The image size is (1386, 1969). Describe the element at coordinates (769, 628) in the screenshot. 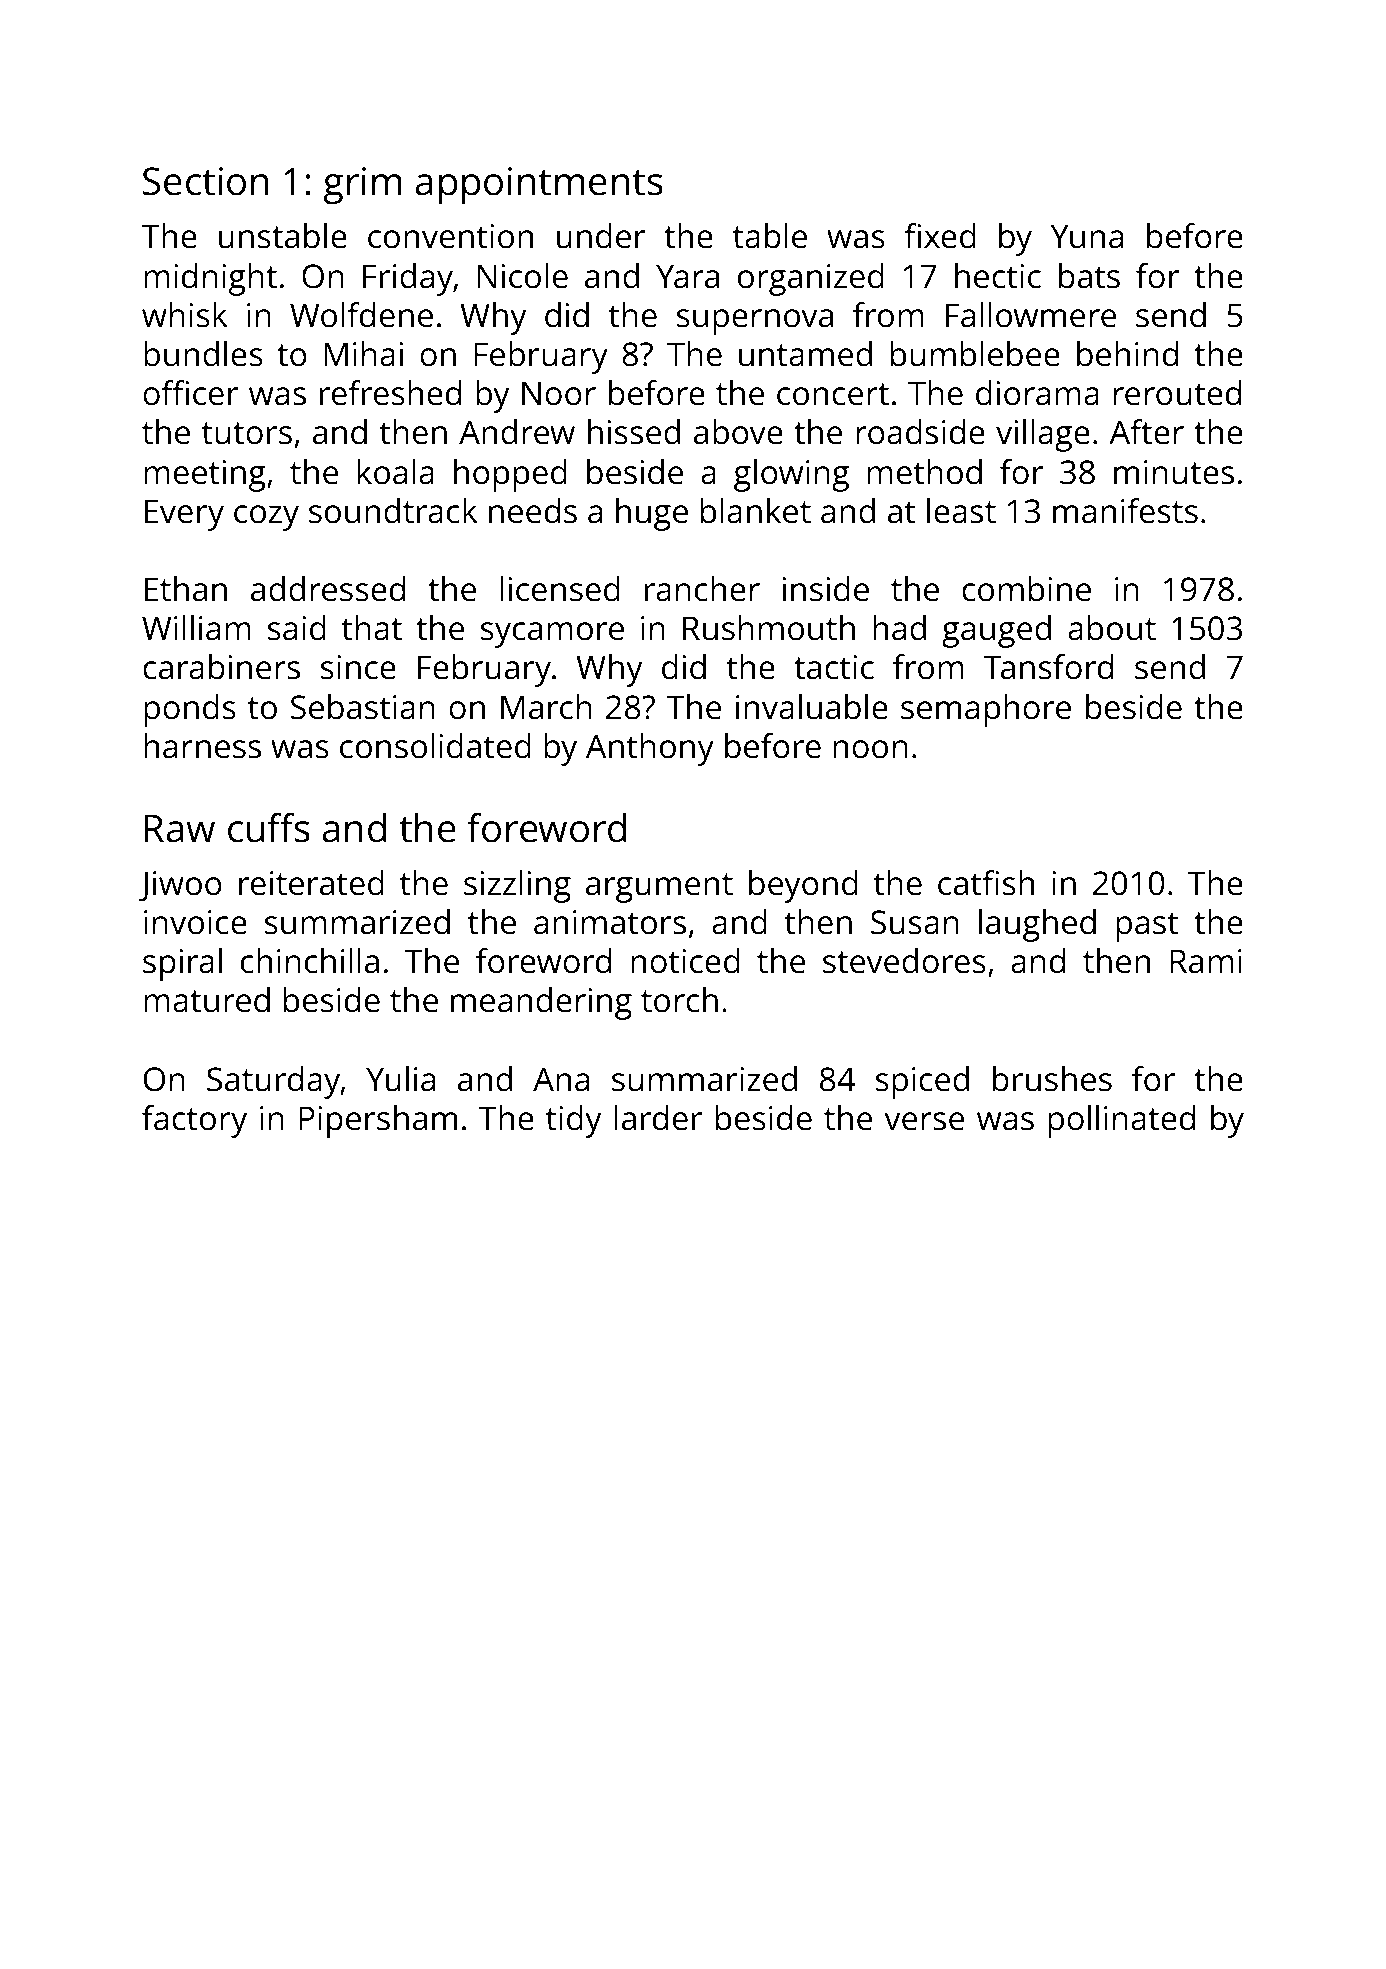

I see `Rushmouth` at that location.
